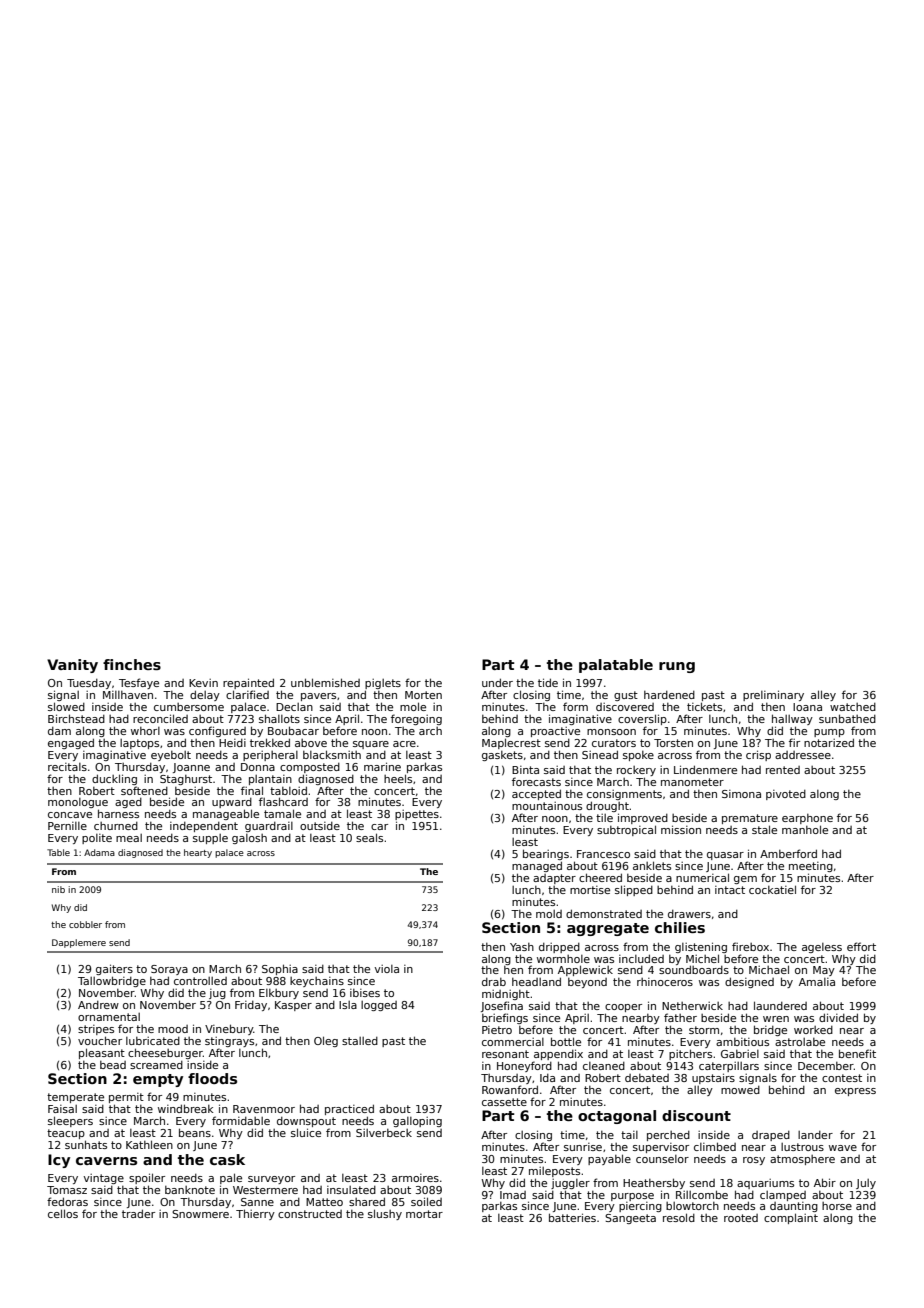 This screenshot has width=924, height=1308. Describe the element at coordinates (149, 1144) in the screenshot. I see `Kathleen` at that location.
